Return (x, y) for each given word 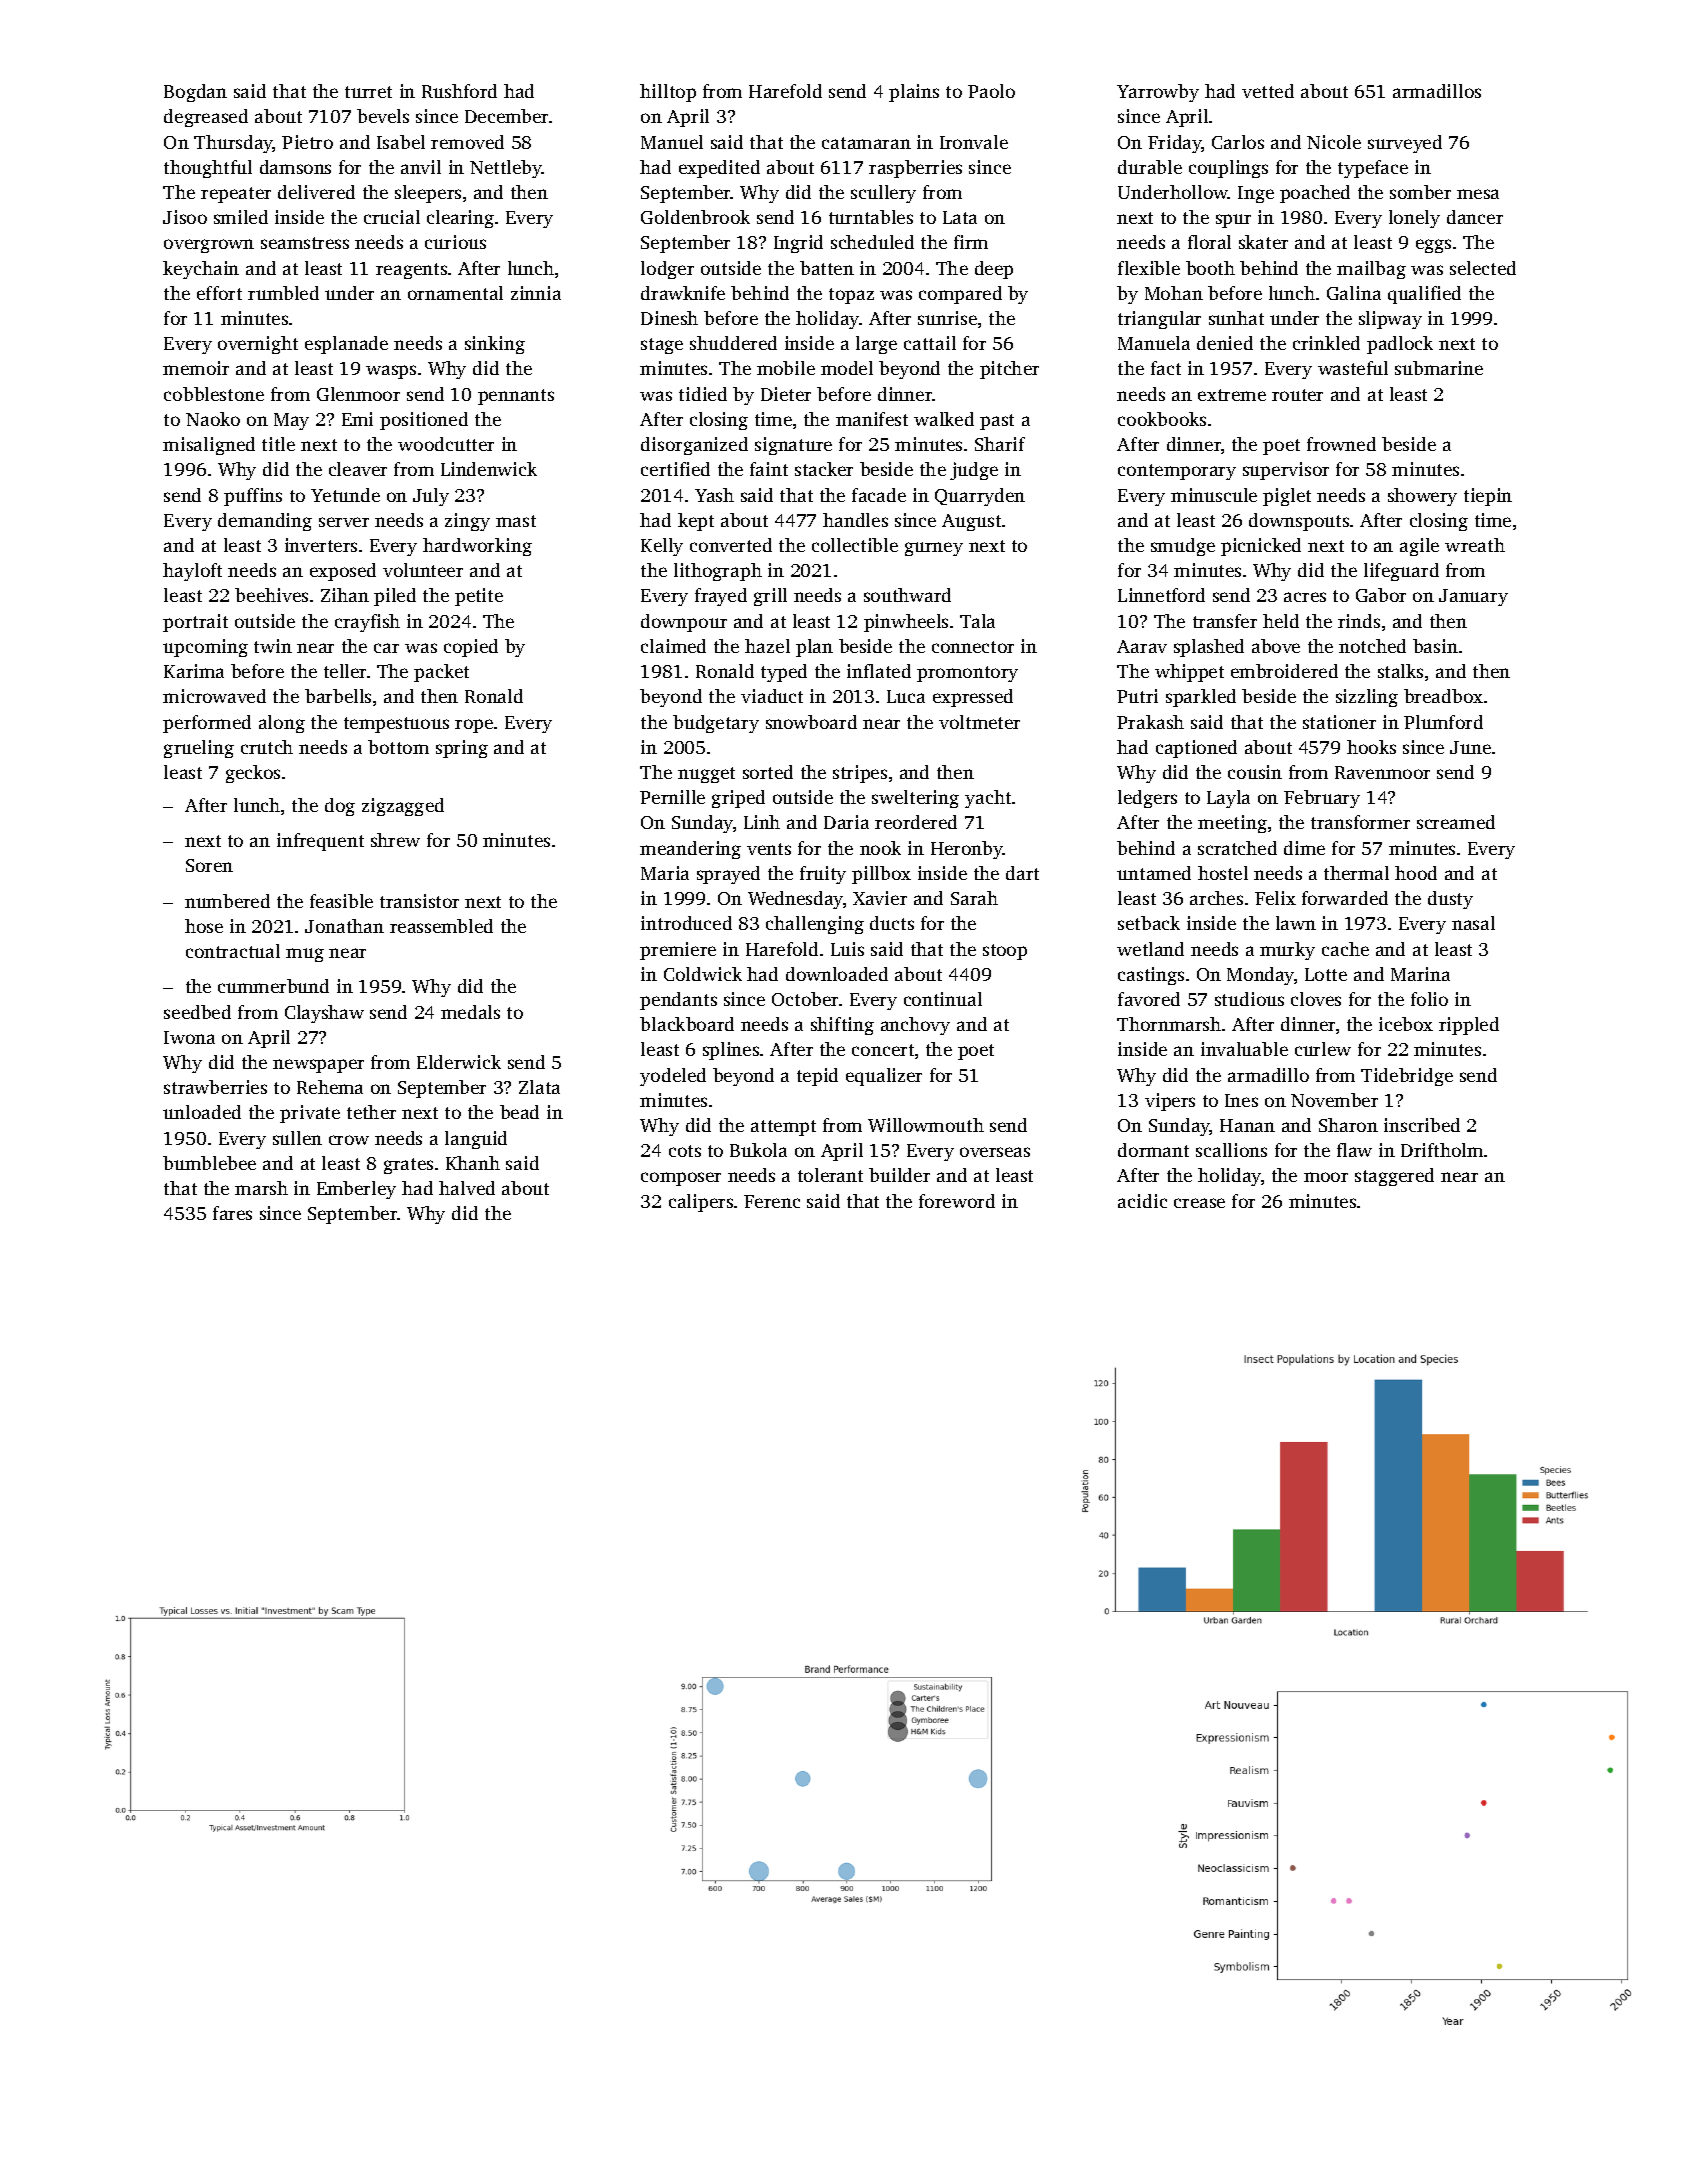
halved (467, 1188)
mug (305, 955)
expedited (719, 169)
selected (1483, 268)
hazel (767, 646)
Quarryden (980, 497)
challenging (815, 925)
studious (1249, 999)
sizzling (1367, 698)
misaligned (209, 446)
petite (479, 597)
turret (368, 92)
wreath (1475, 545)
